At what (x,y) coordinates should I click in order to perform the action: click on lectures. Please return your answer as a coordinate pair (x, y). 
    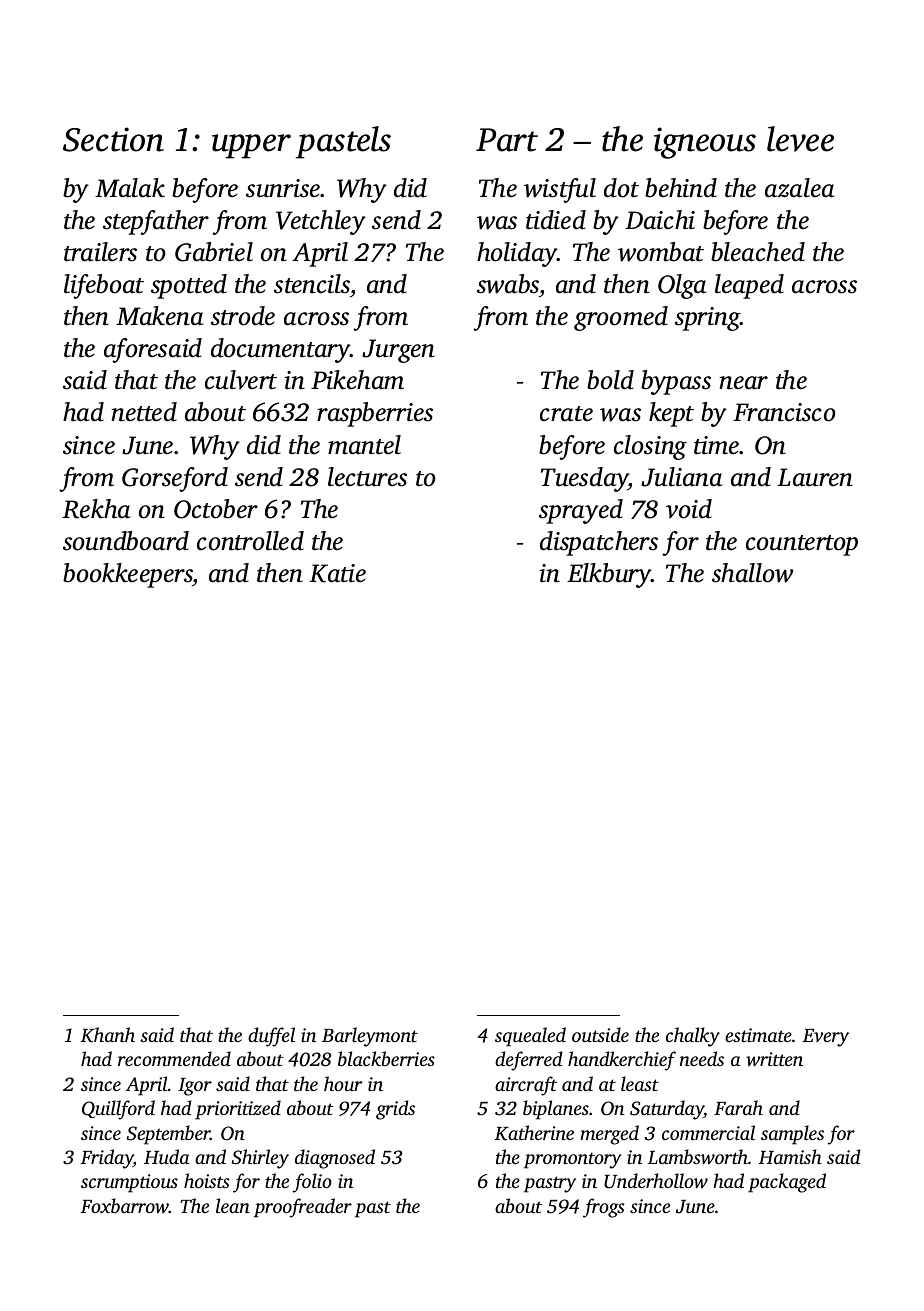
    Looking at the image, I should click on (367, 477).
